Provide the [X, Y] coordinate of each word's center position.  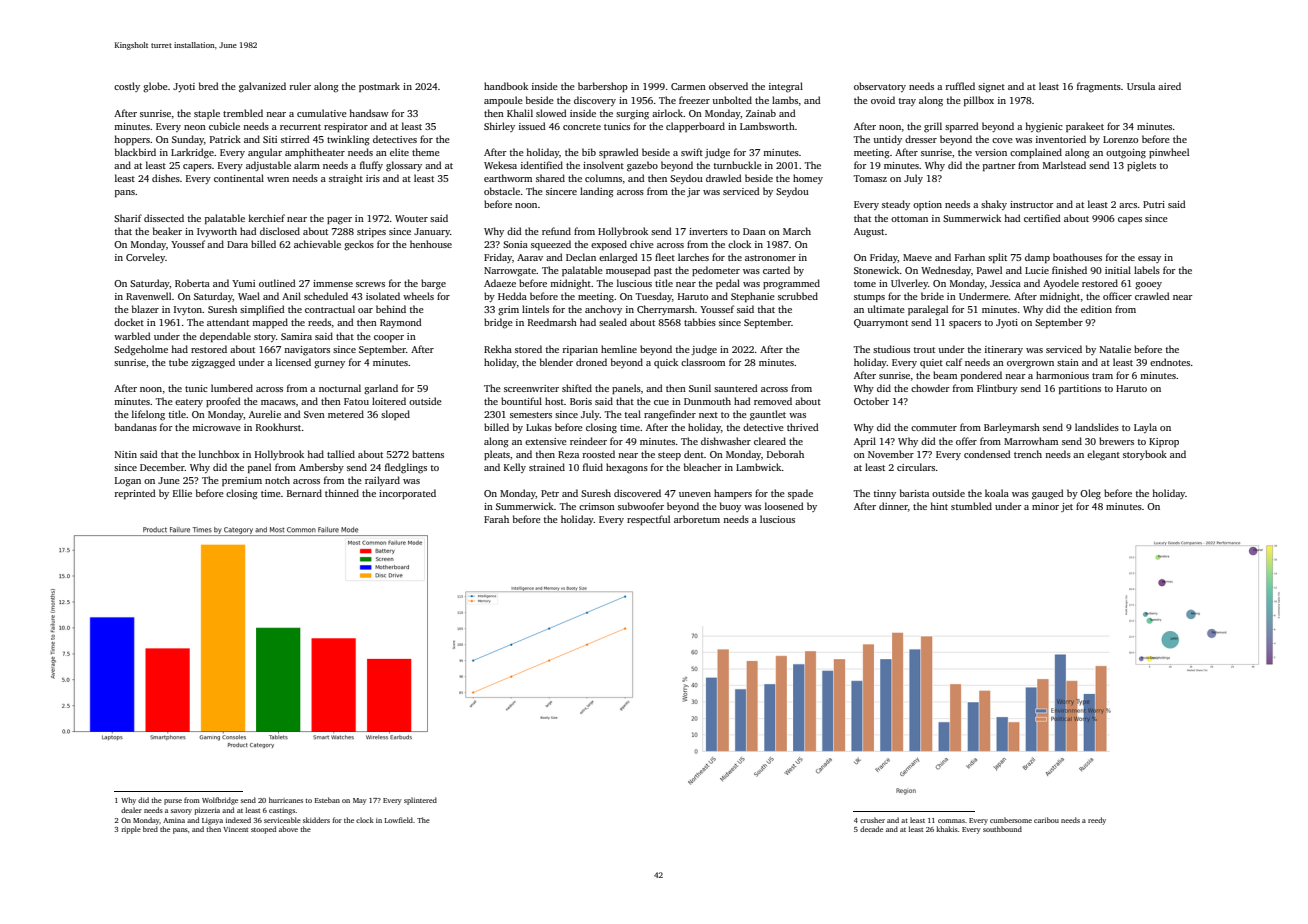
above [288, 829]
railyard [382, 481]
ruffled [960, 86]
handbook [506, 86]
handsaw [369, 113]
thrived [803, 427]
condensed [987, 454]
